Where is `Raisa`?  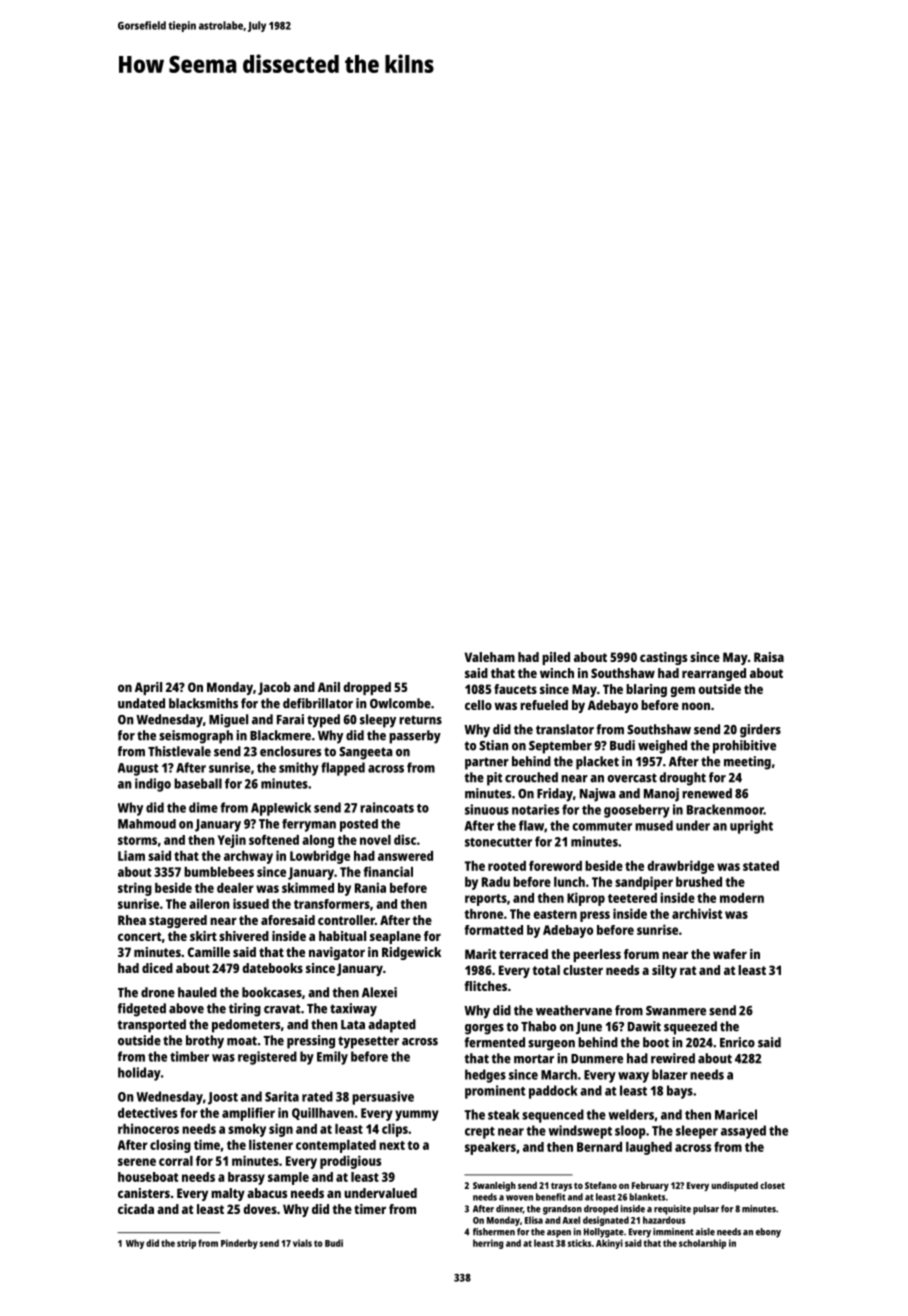 Raisa is located at coordinates (769, 657).
